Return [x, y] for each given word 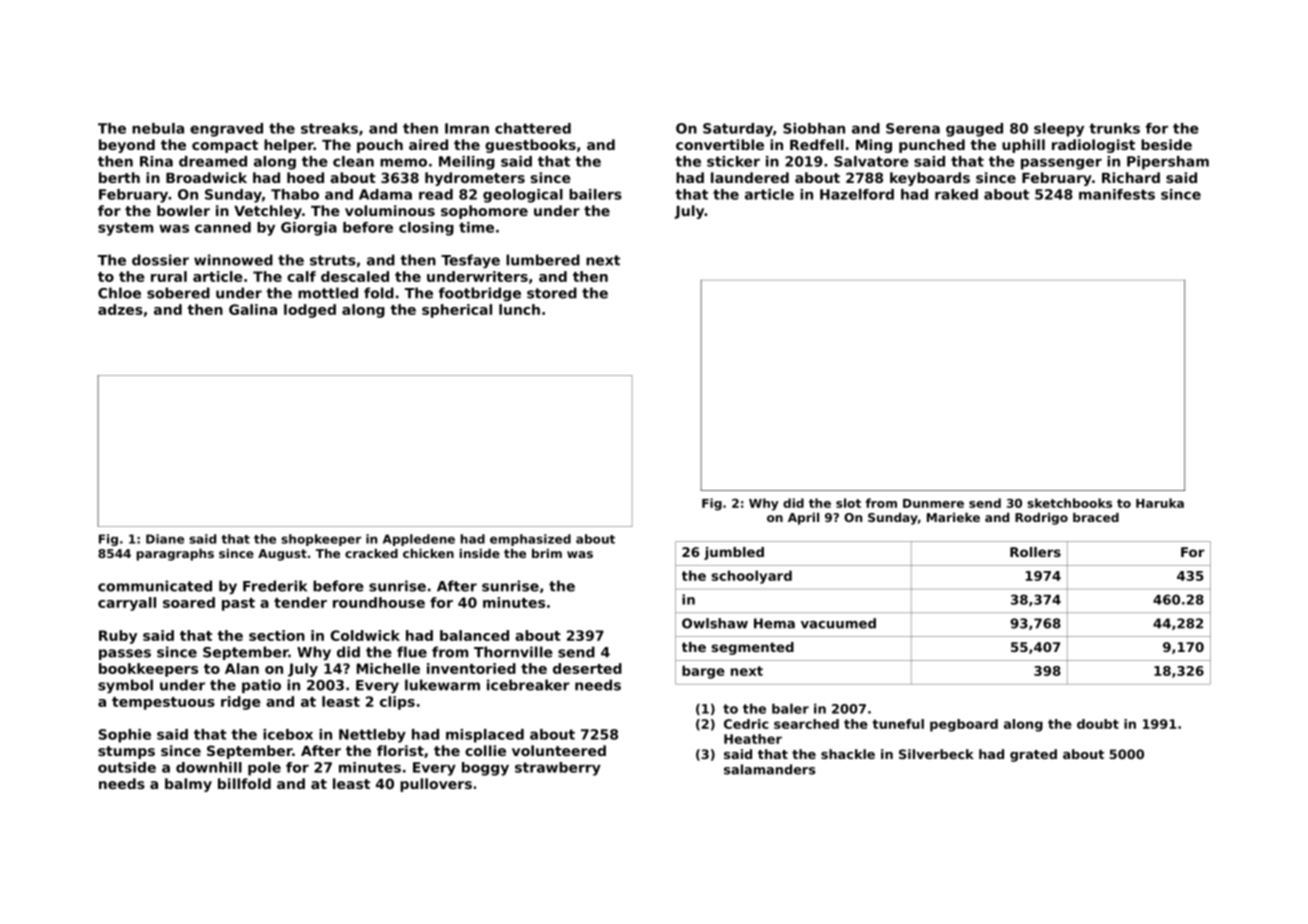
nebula [158, 128]
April [803, 519]
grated [1033, 755]
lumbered [543, 260]
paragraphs [175, 555]
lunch [519, 309]
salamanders [769, 769]
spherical [457, 311]
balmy [188, 785]
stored [552, 293]
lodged [310, 311]
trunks [1114, 128]
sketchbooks [1069, 503]
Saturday [738, 130]
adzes [120, 309]
